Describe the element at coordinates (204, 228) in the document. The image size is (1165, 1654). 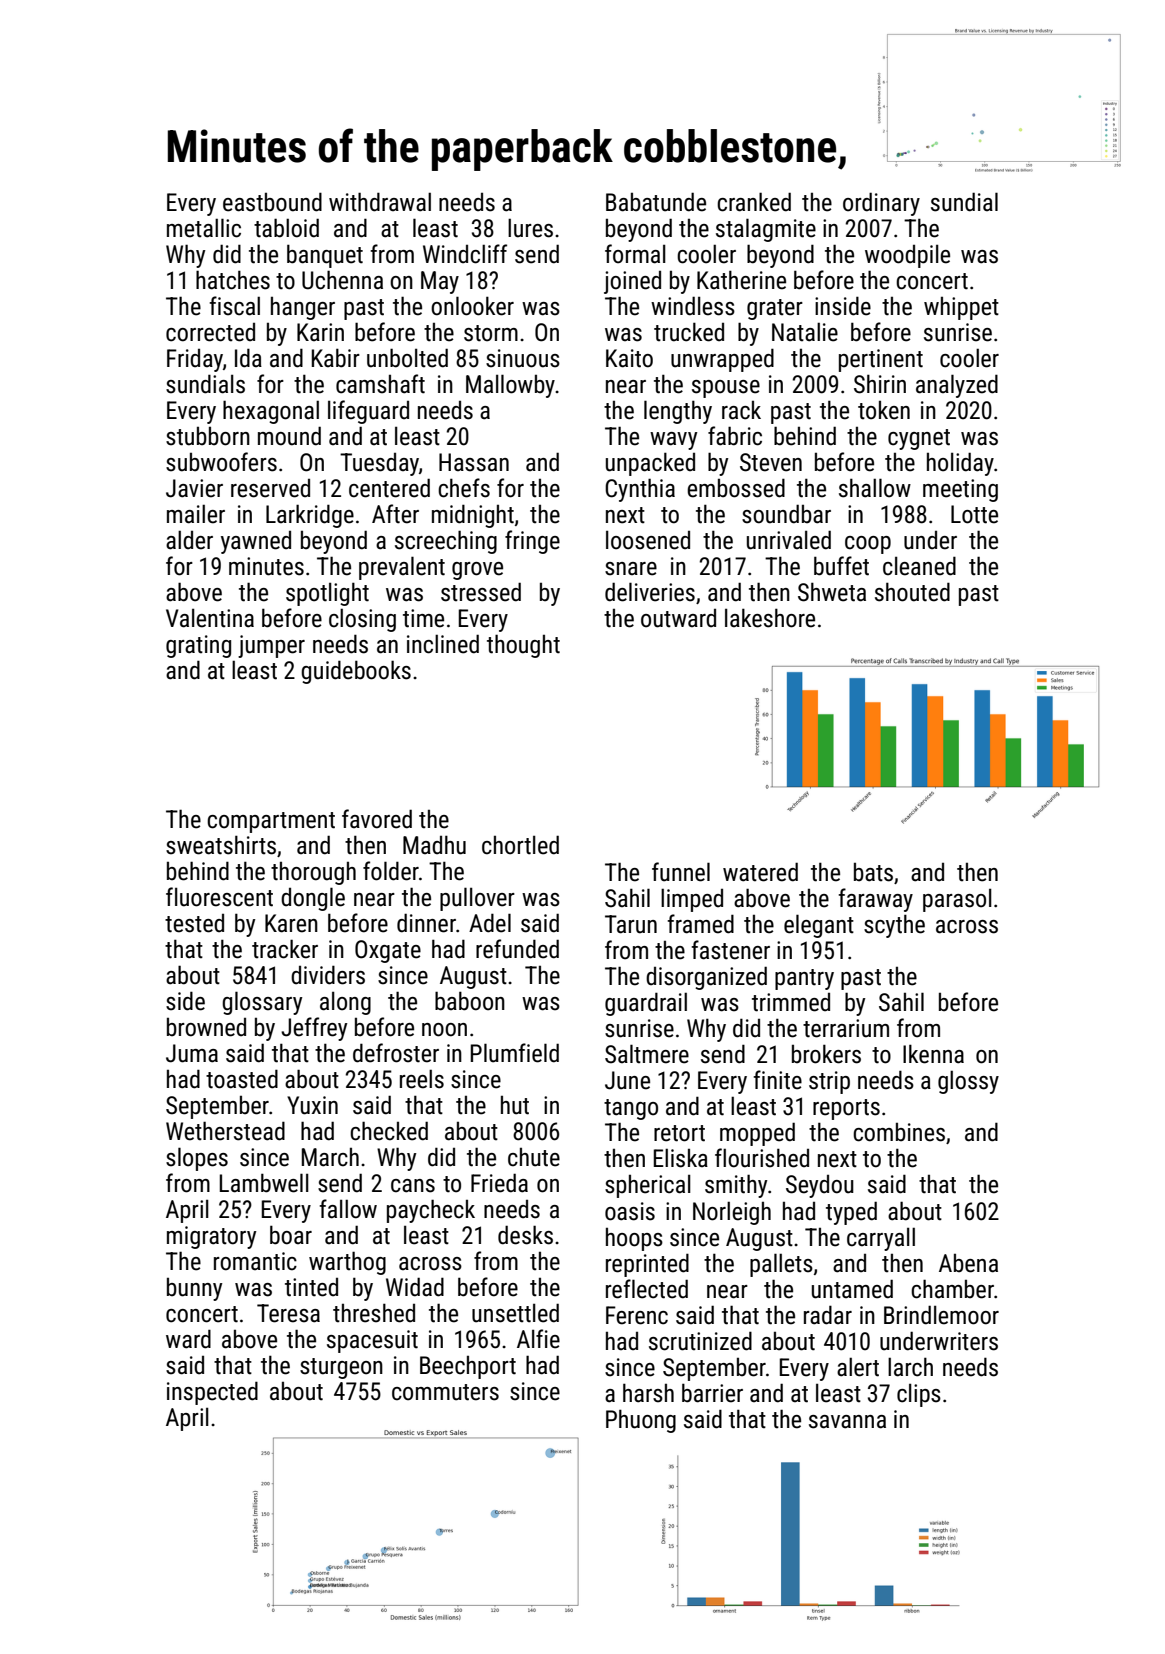
I see `metallic` at that location.
